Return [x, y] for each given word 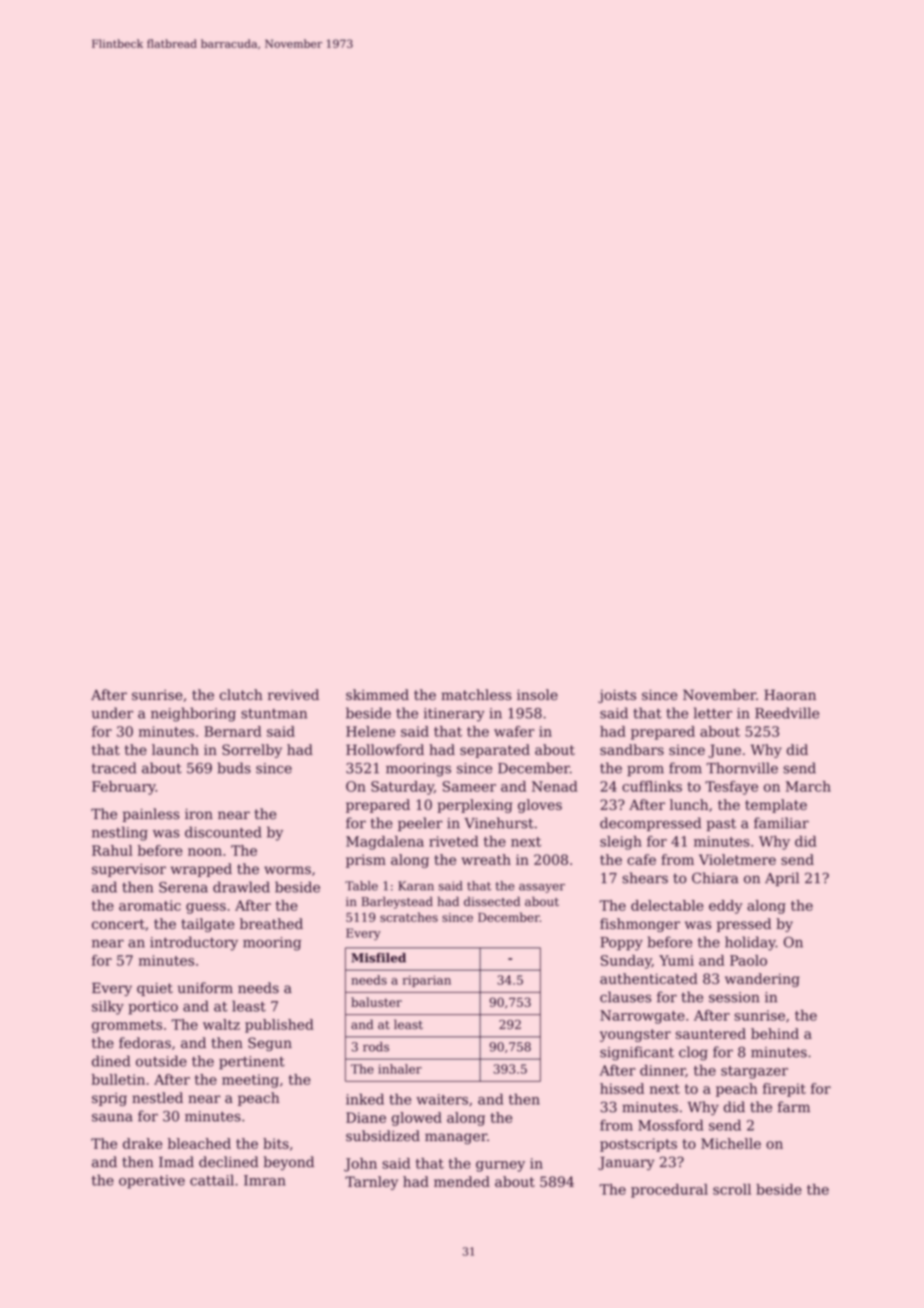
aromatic [150, 905]
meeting [250, 1081]
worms [287, 870]
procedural [669, 1191]
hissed [622, 1088]
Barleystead [397, 902]
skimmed [377, 695]
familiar [781, 823]
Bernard [233, 731]
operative [152, 1182]
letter [713, 713]
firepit [784, 1090]
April [782, 879]
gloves [540, 806]
